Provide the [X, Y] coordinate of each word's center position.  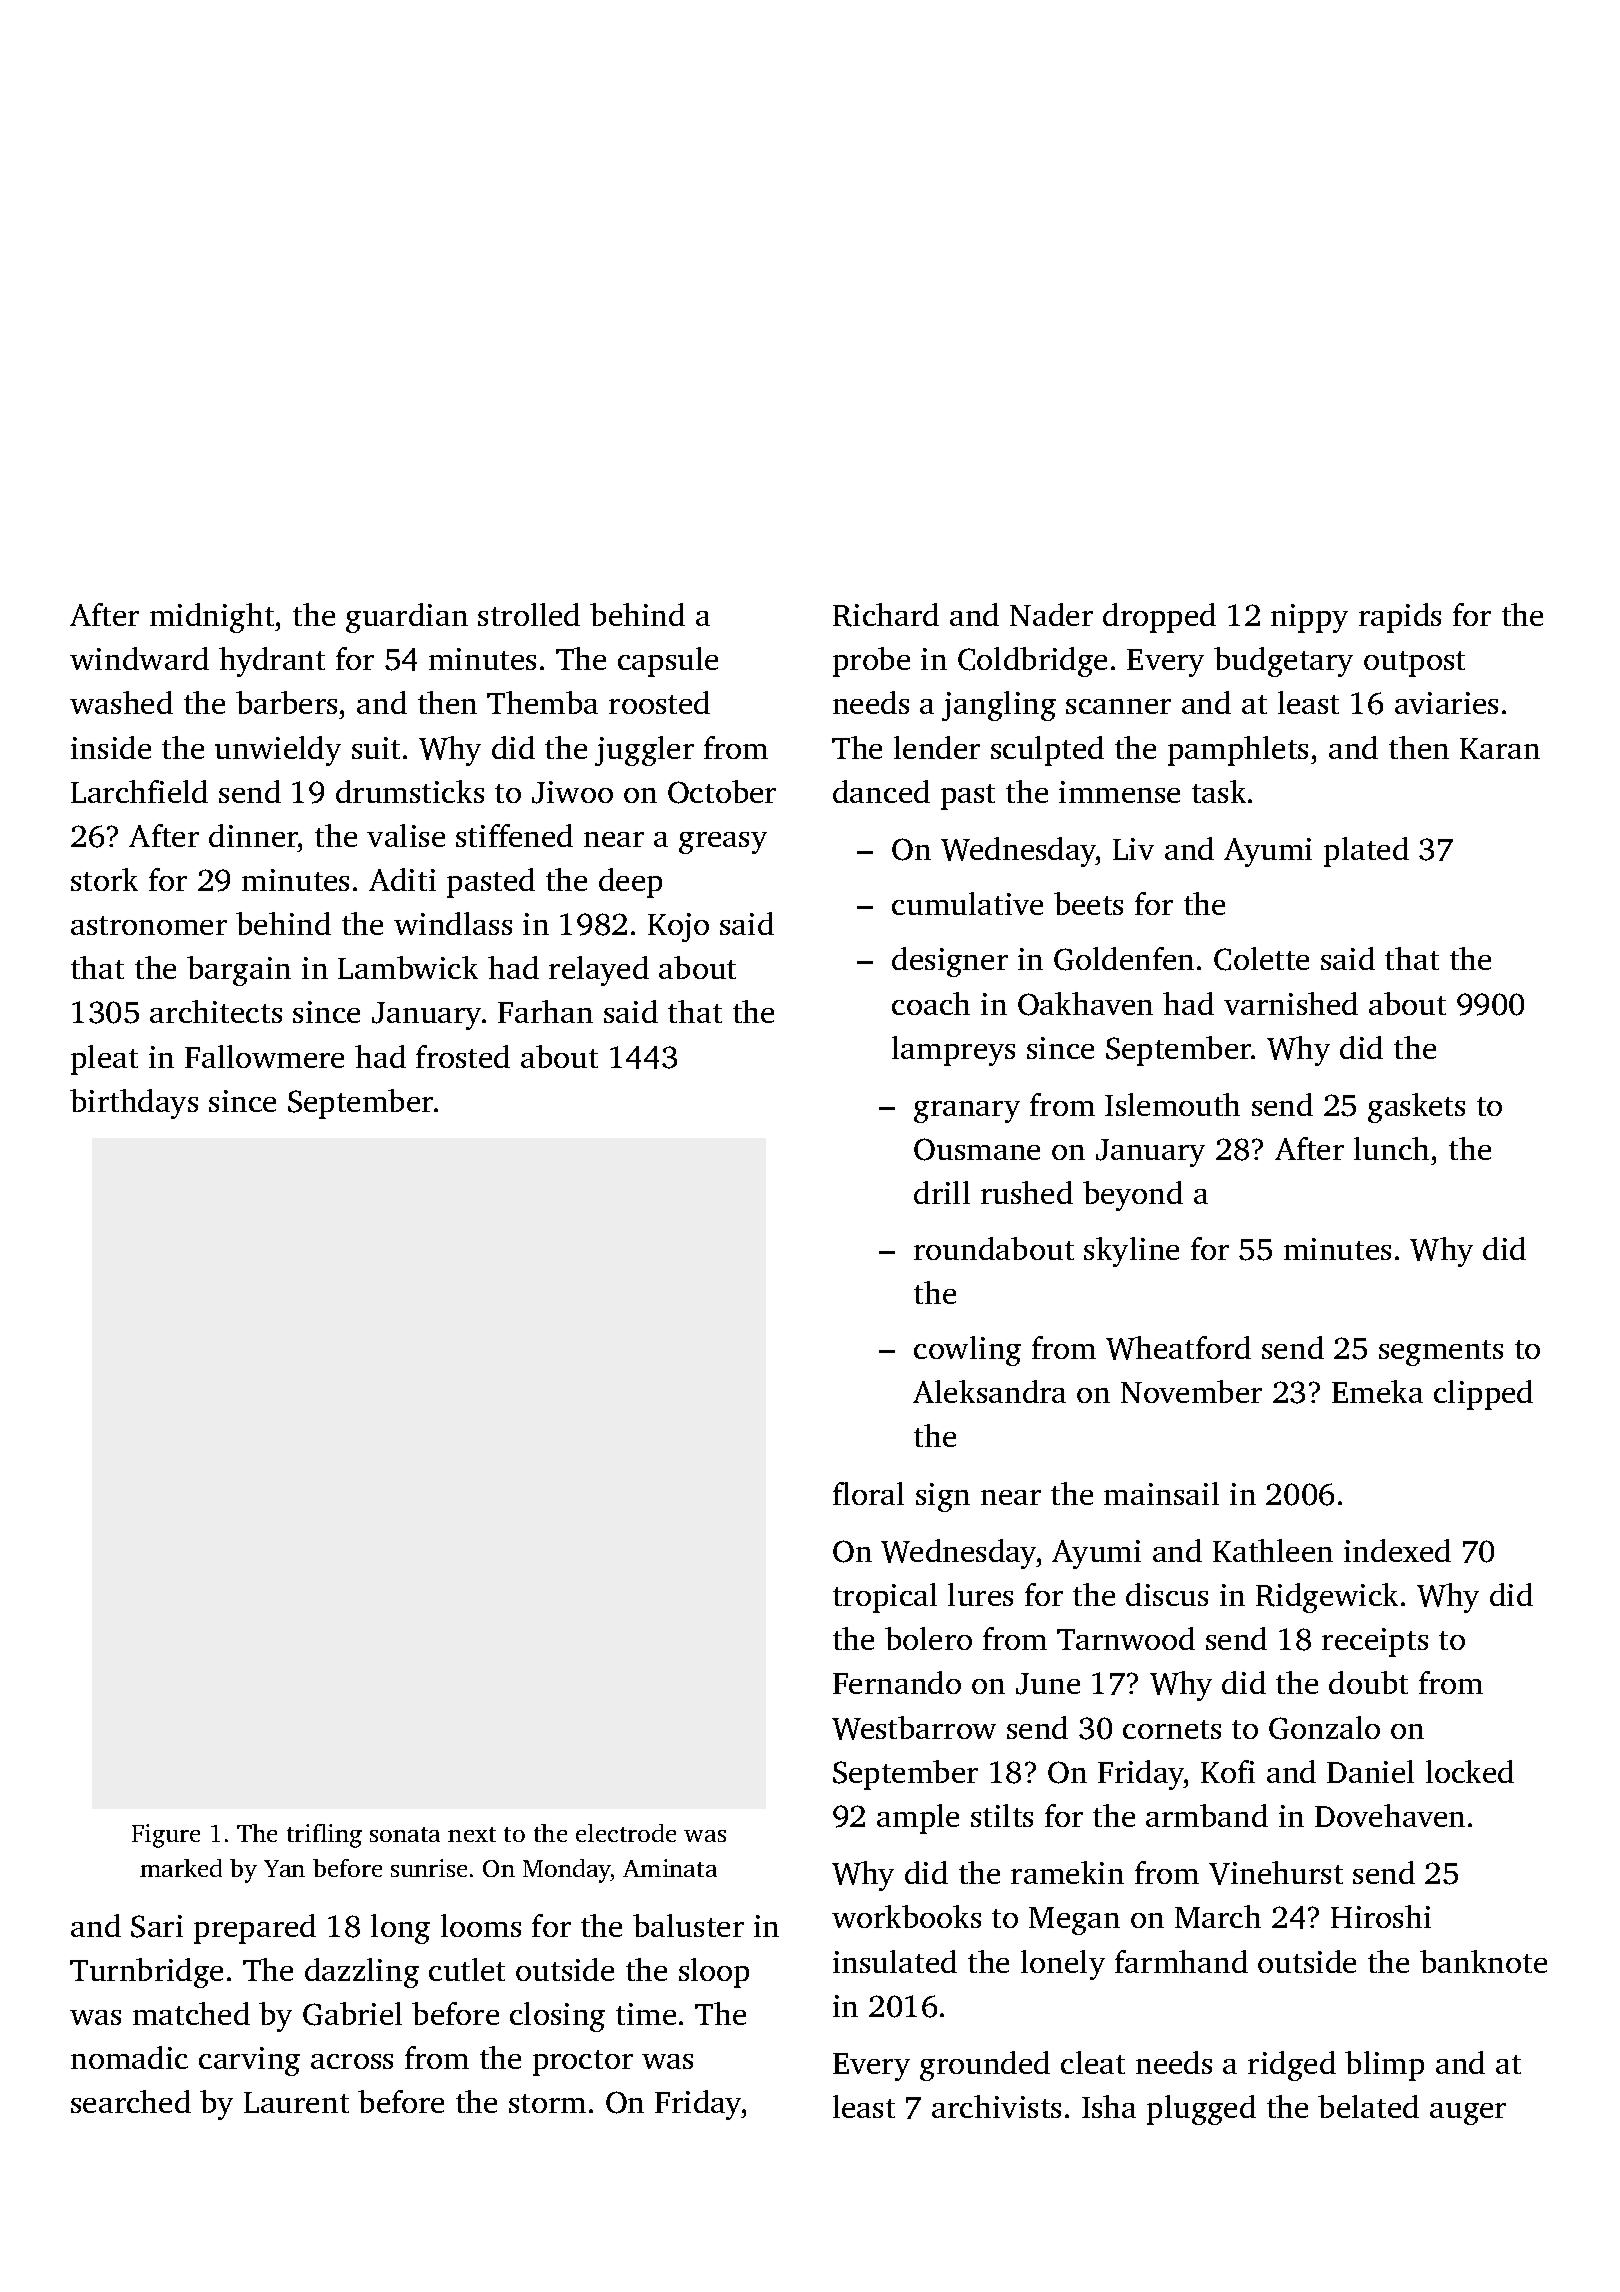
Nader [1051, 614]
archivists [996, 2106]
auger [1468, 2114]
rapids [1400, 618]
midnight [212, 618]
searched [131, 2101]
